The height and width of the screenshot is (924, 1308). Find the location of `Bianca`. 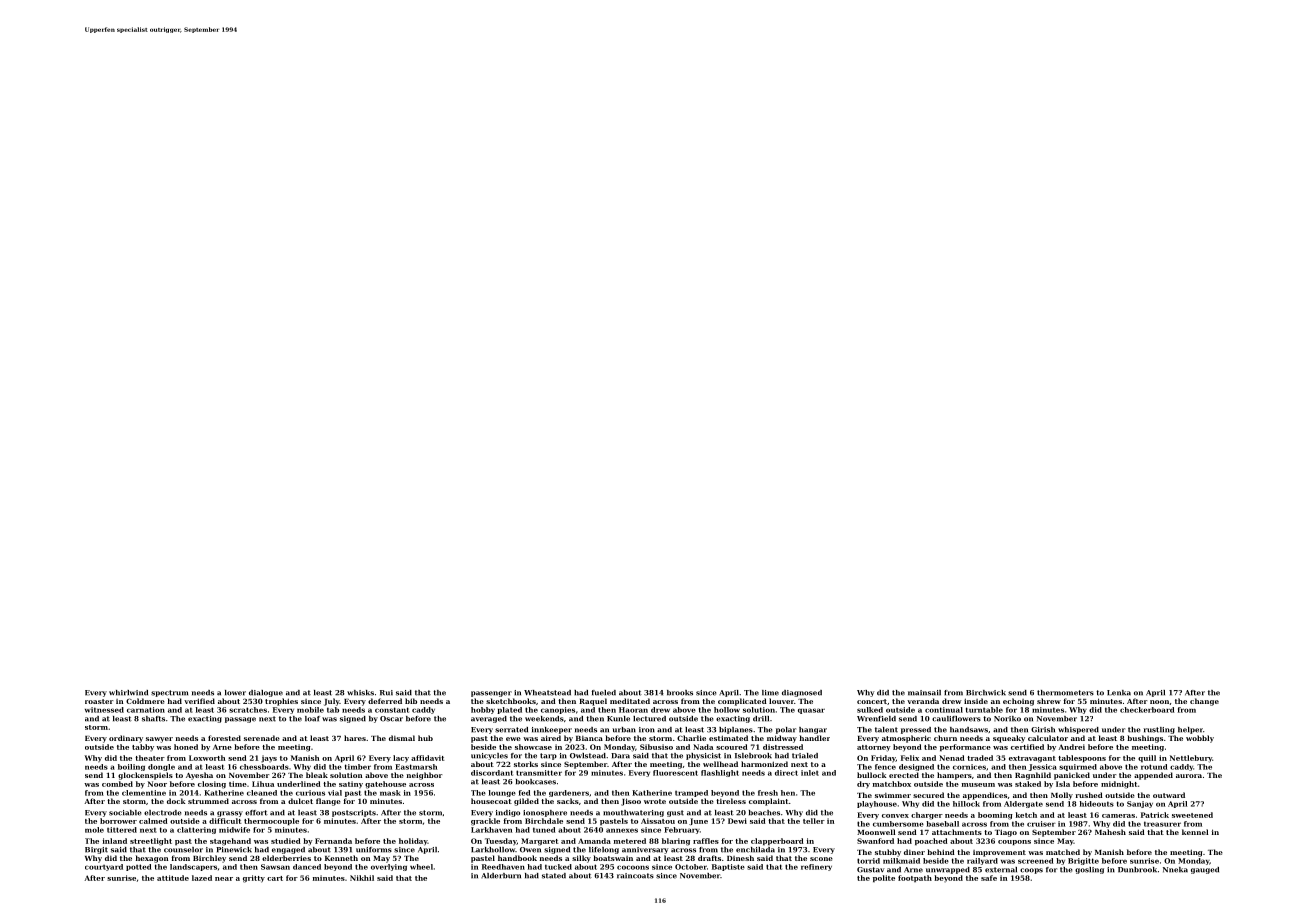

Bianca is located at coordinates (589, 738).
